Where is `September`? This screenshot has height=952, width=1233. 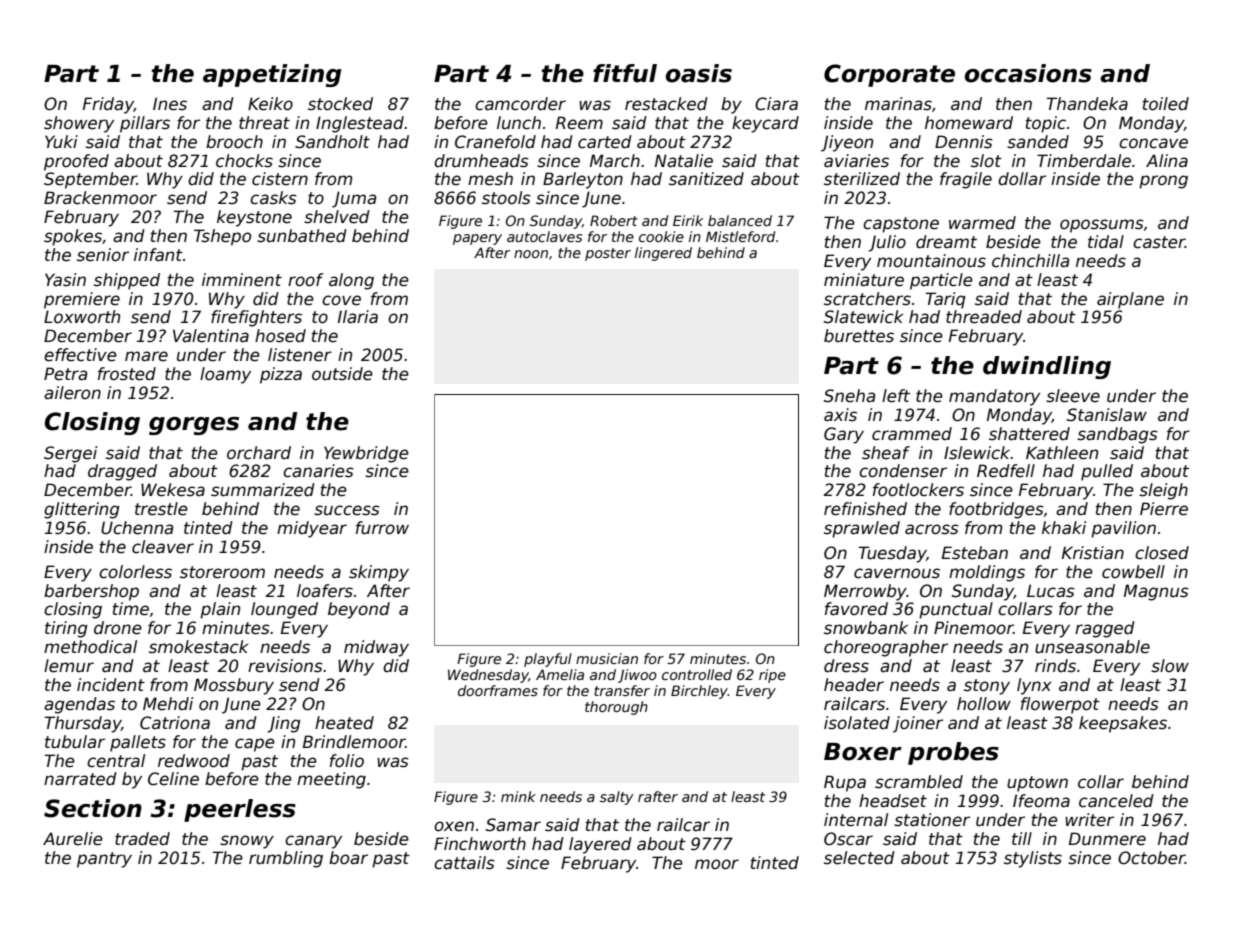
September is located at coordinates (90, 180).
